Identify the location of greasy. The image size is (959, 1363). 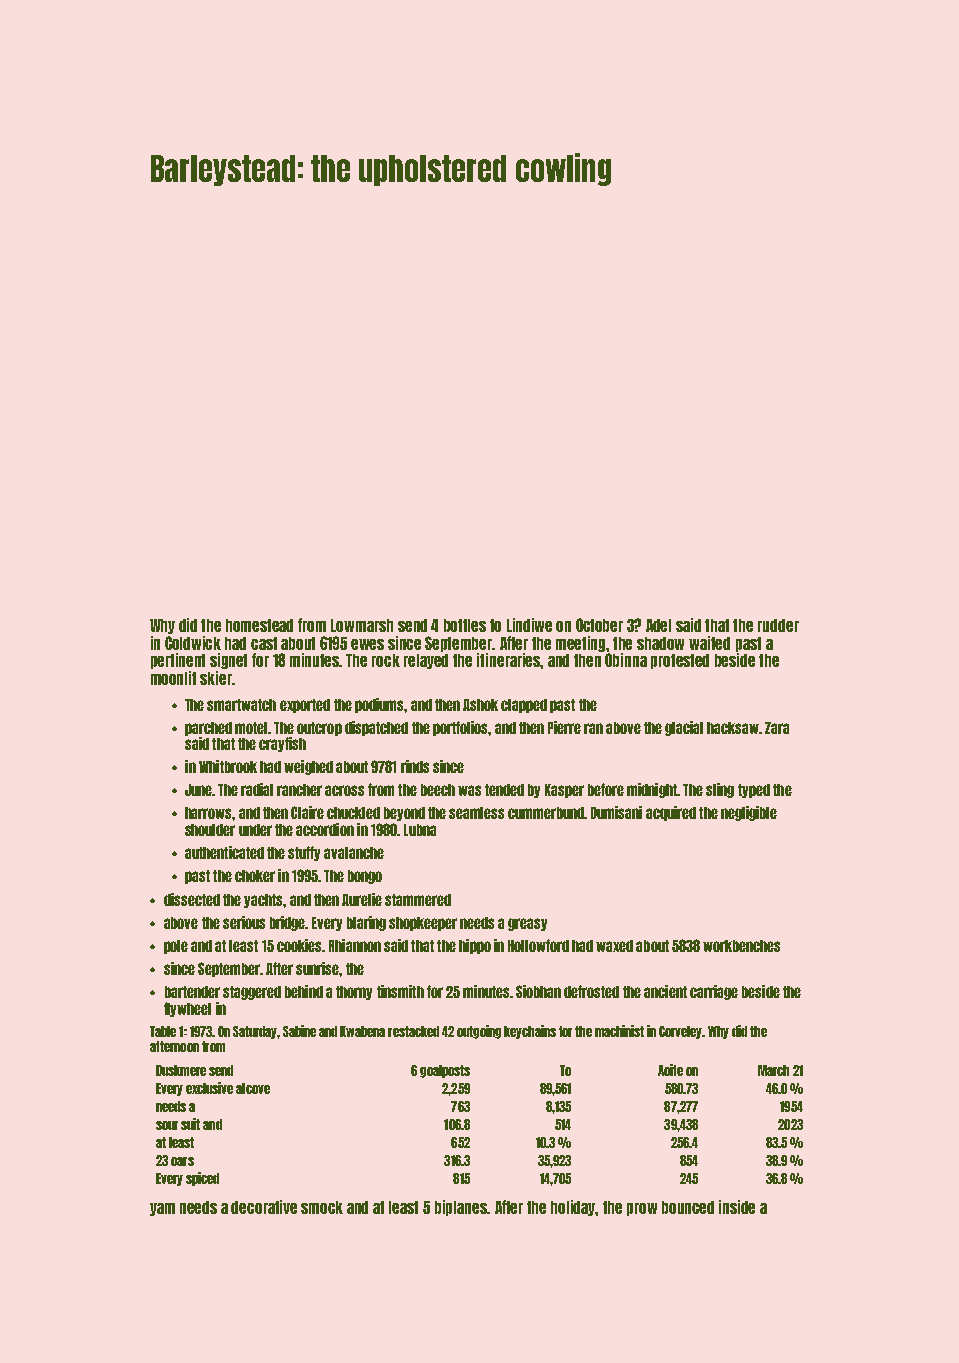
(527, 924).
